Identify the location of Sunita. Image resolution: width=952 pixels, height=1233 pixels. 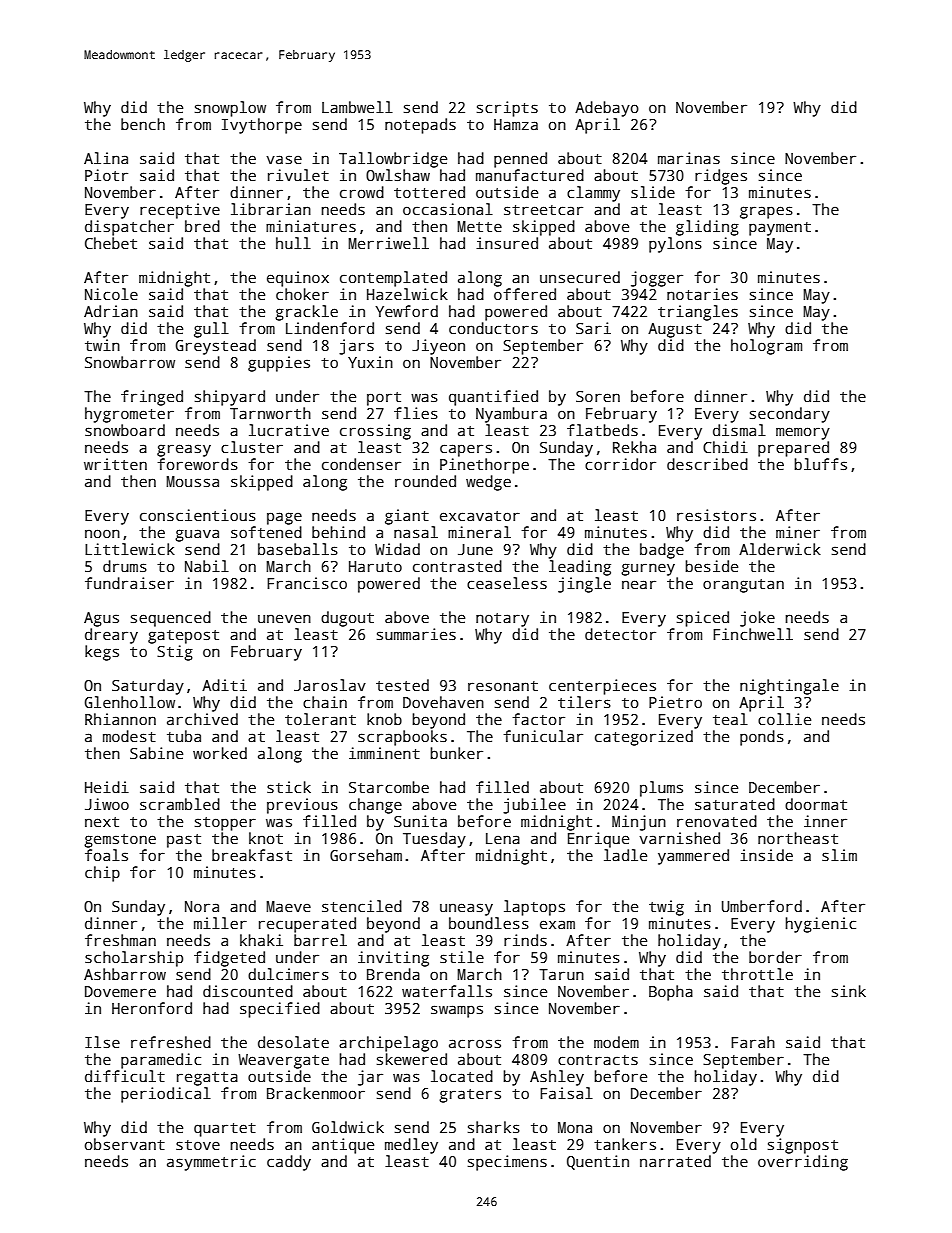
(420, 821).
